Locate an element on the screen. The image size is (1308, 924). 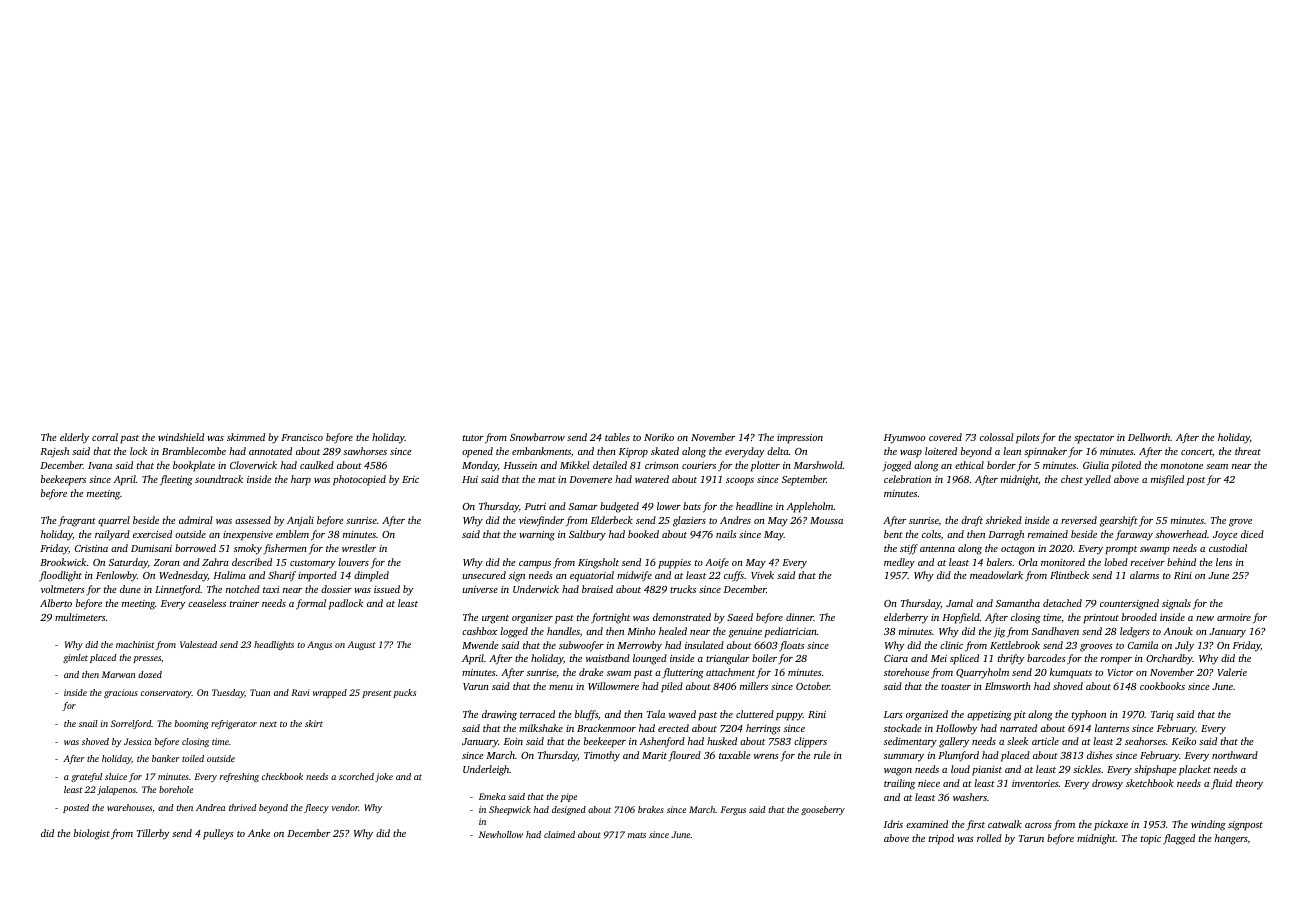
topic is located at coordinates (1151, 840).
